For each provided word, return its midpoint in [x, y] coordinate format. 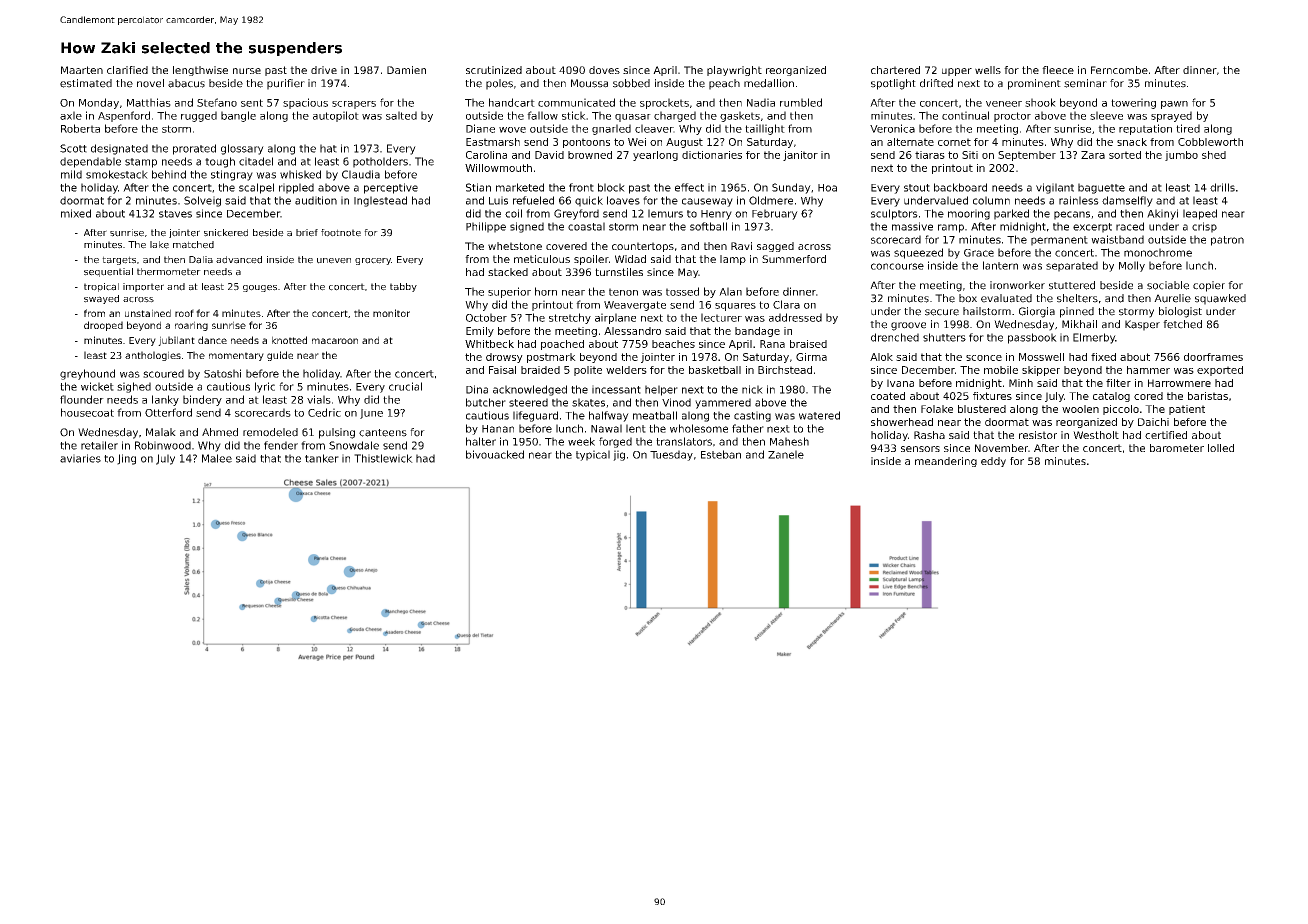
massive [912, 226]
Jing [126, 459]
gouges [260, 288]
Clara [786, 304]
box [968, 298]
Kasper [1142, 325]
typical [593, 455]
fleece [1058, 70]
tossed [682, 291]
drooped [103, 326]
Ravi [741, 246]
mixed [76, 213]
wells [988, 70]
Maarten [82, 70]
